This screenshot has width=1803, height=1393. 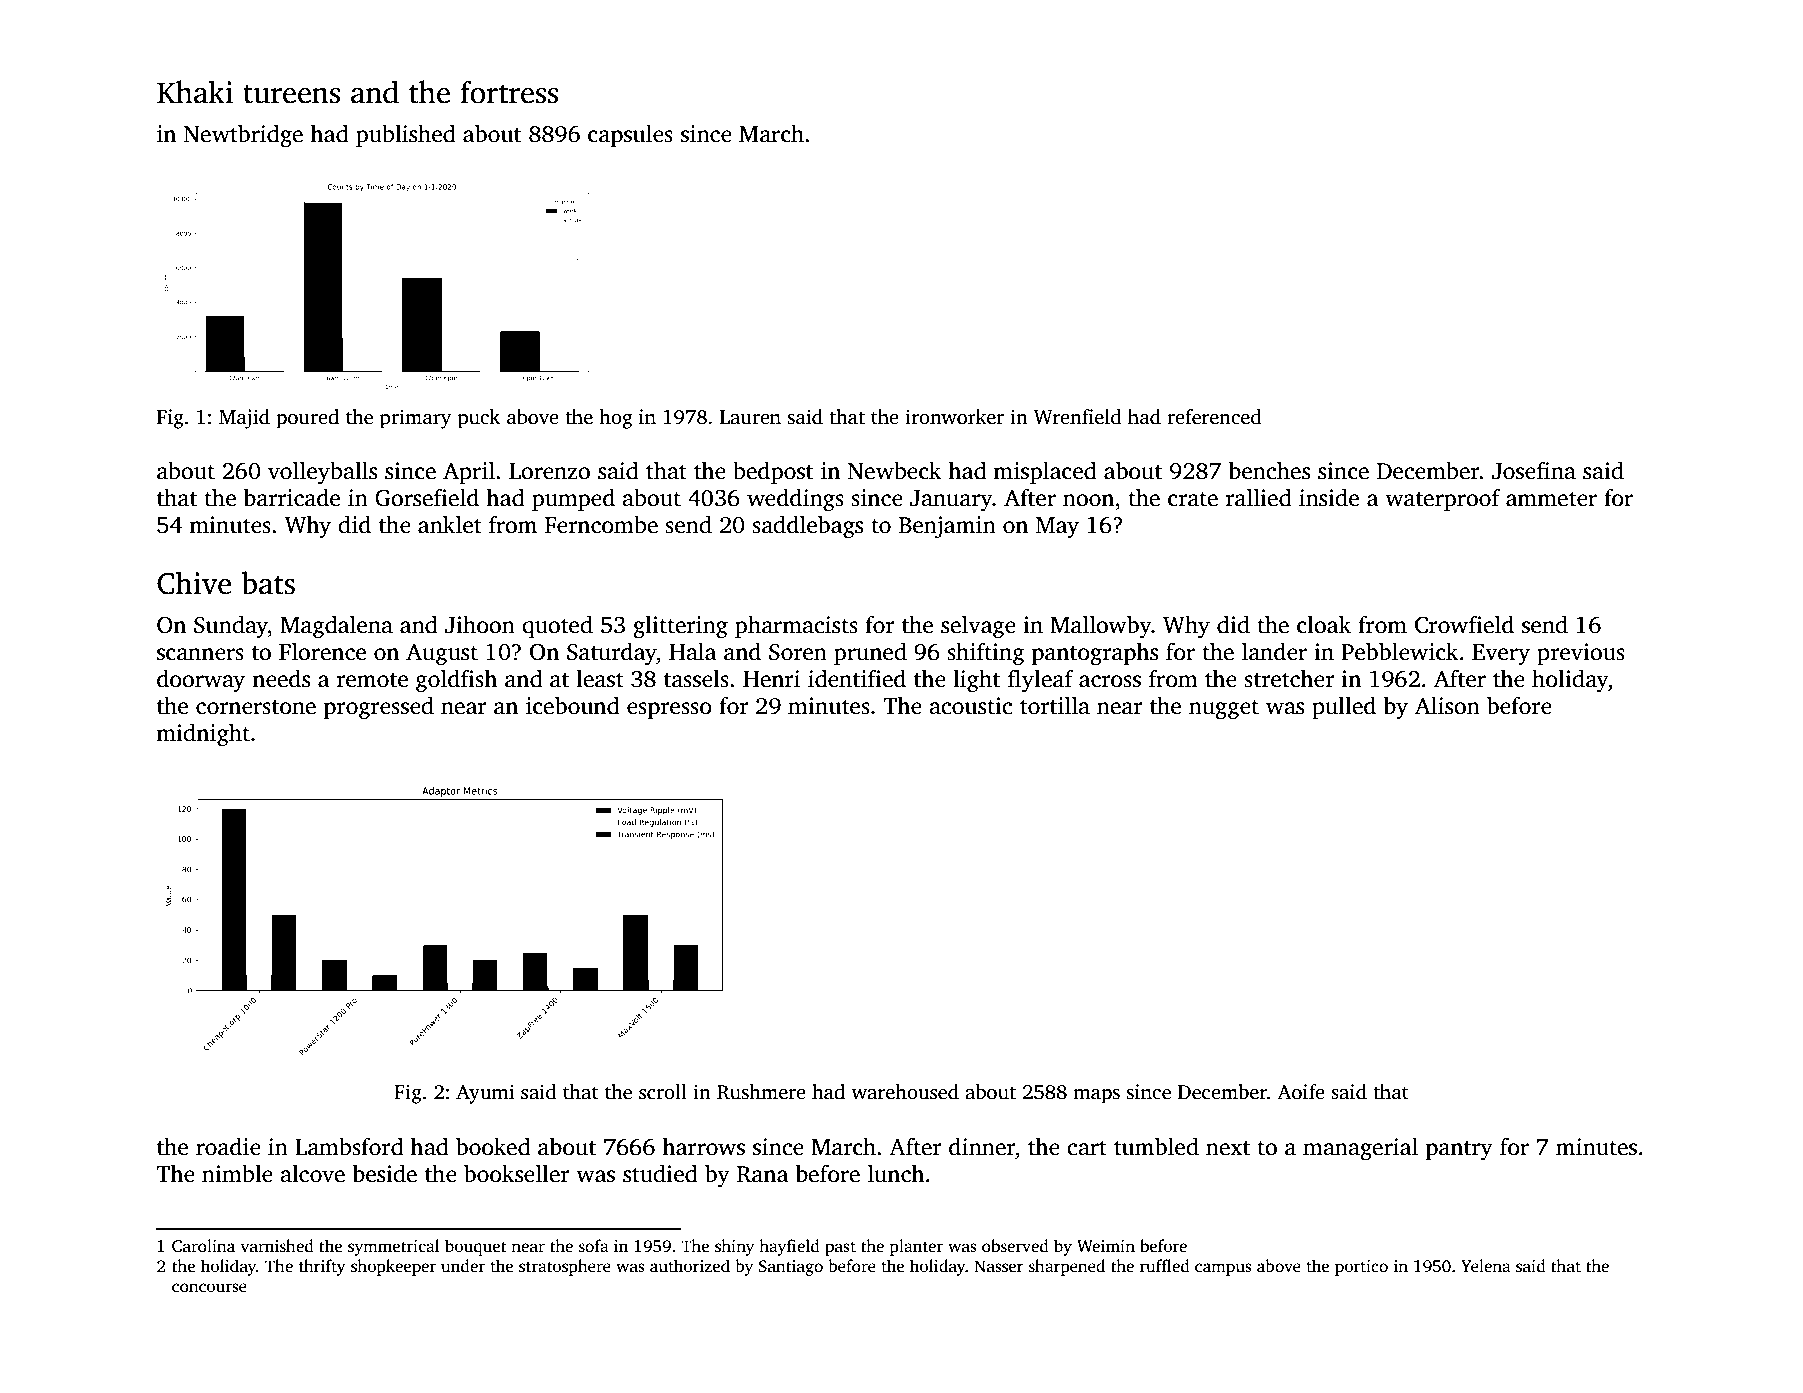 I want to click on stretcher, so click(x=1289, y=678).
